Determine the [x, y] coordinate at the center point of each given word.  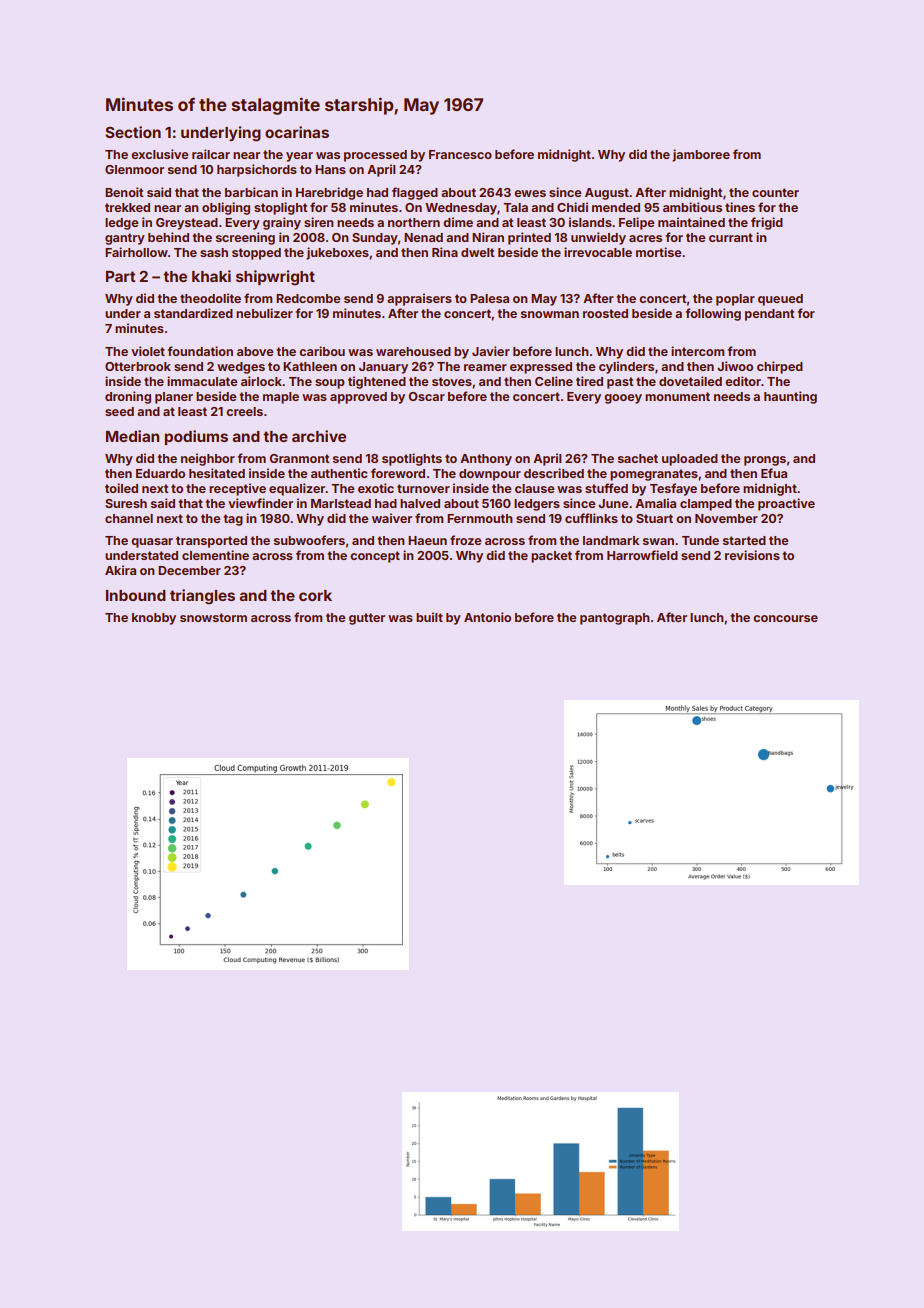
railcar [211, 154]
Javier [491, 351]
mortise [658, 252]
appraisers [419, 299]
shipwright [275, 278]
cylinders [626, 367]
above [255, 351]
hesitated [217, 473]
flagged [415, 193]
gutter [367, 619]
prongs [765, 461]
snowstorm [213, 617]
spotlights [412, 459]
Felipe [636, 223]
